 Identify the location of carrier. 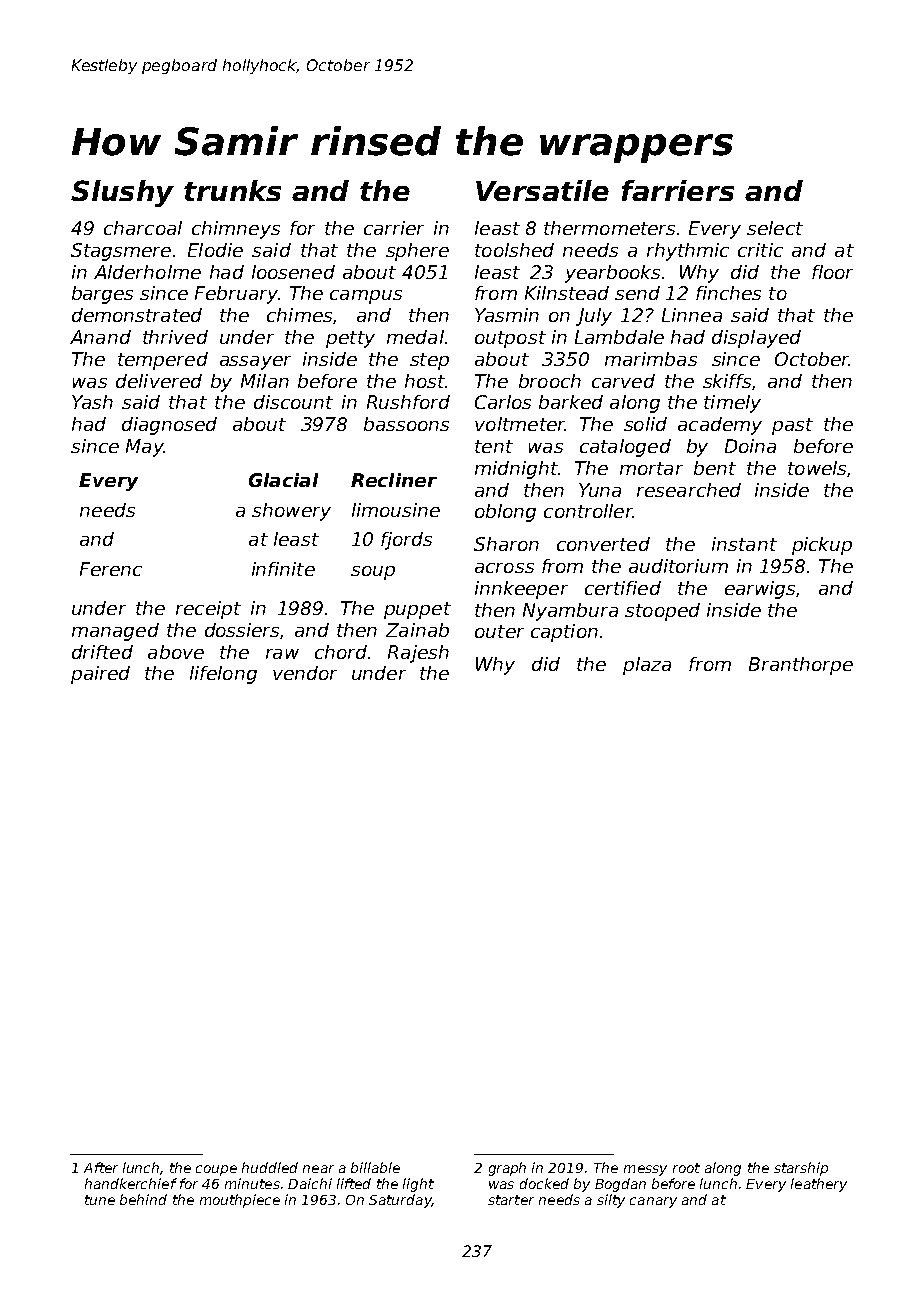
(394, 228).
